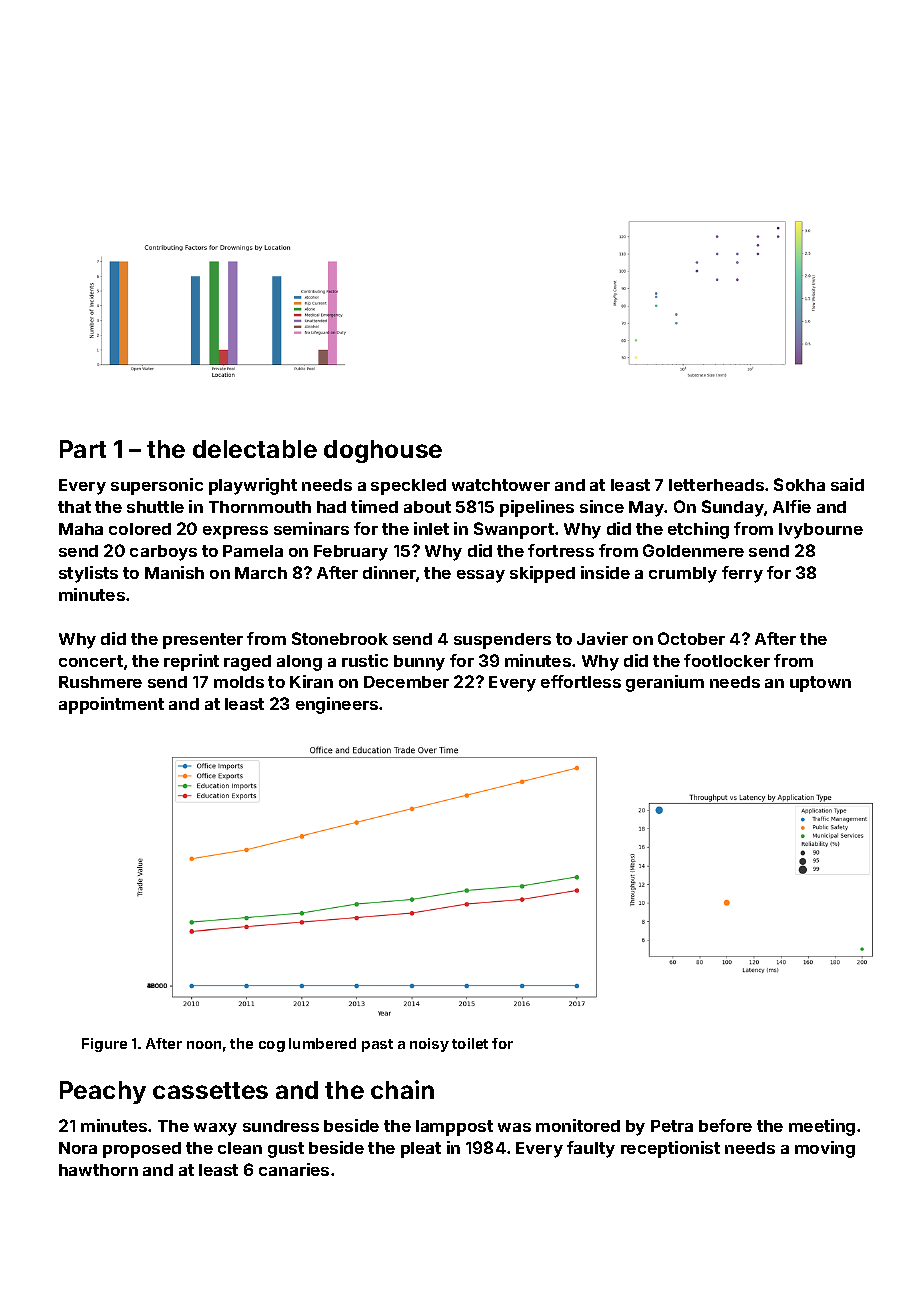 This screenshot has height=1314, width=924. What do you see at coordinates (157, 486) in the screenshot?
I see `supersonic` at bounding box center [157, 486].
